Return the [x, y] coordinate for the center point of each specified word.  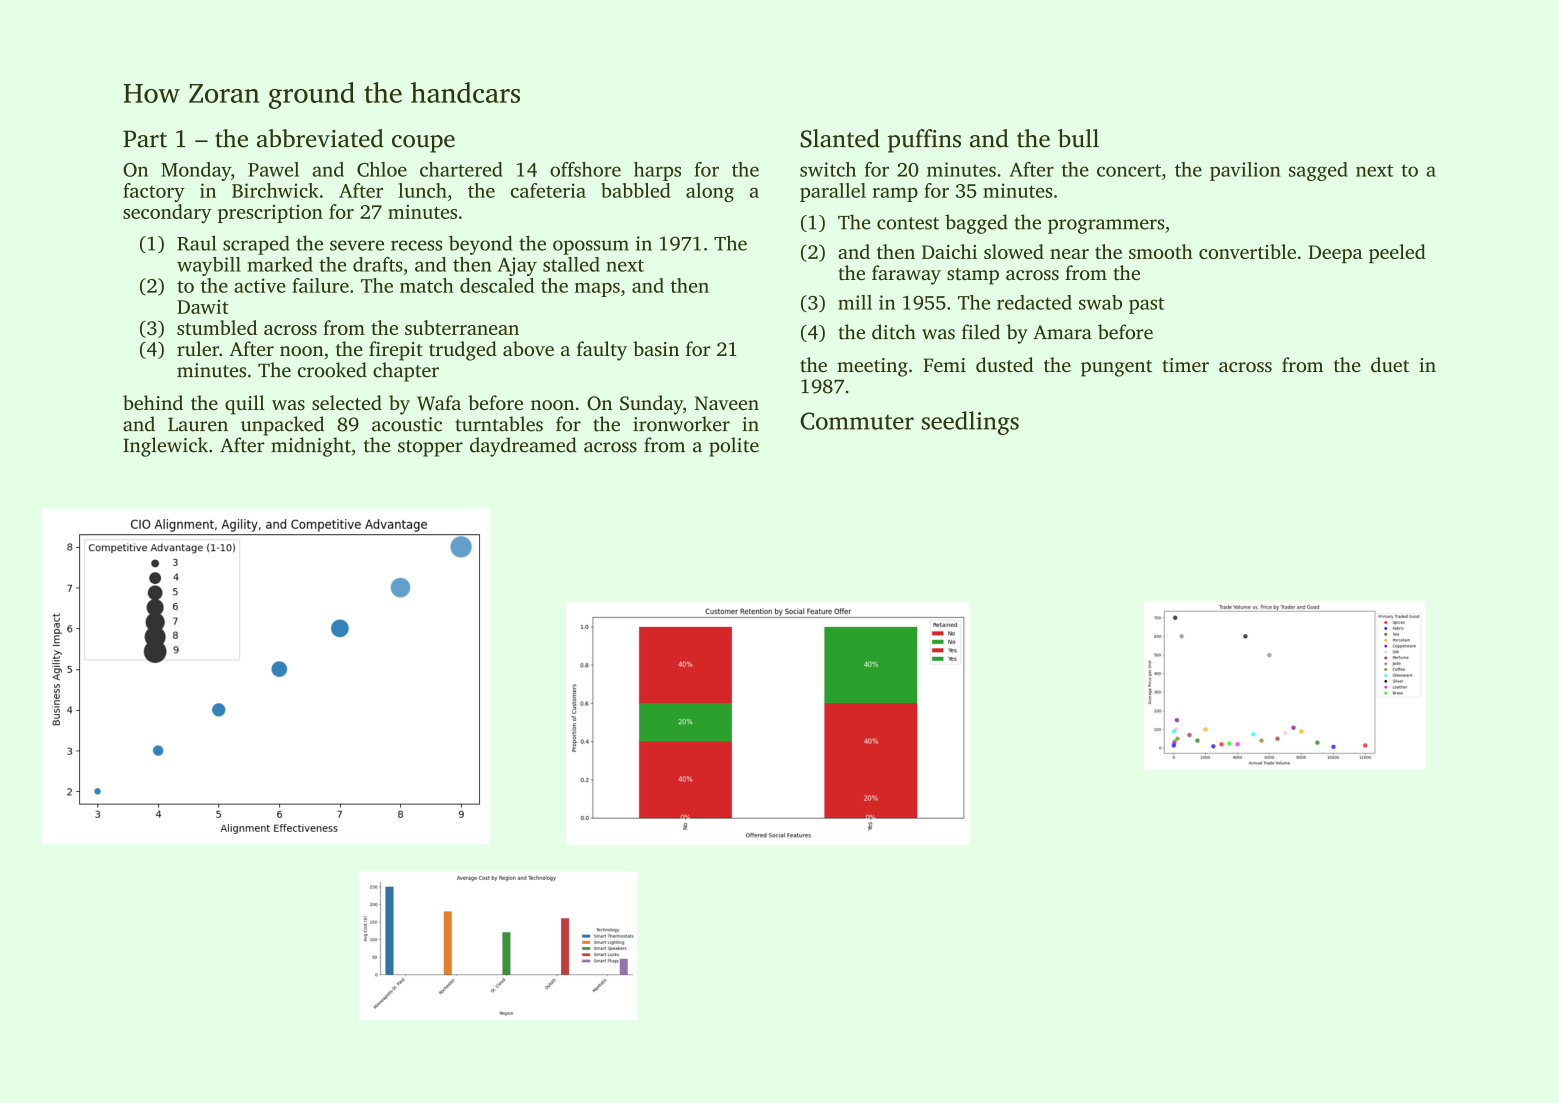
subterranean [462, 327]
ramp [895, 195]
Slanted [840, 138]
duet [1390, 364]
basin [656, 348]
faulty [602, 351]
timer [1186, 365]
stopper [430, 448]
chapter [406, 372]
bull [1078, 138]
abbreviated [320, 138]
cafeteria [548, 190]
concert [1129, 170]
